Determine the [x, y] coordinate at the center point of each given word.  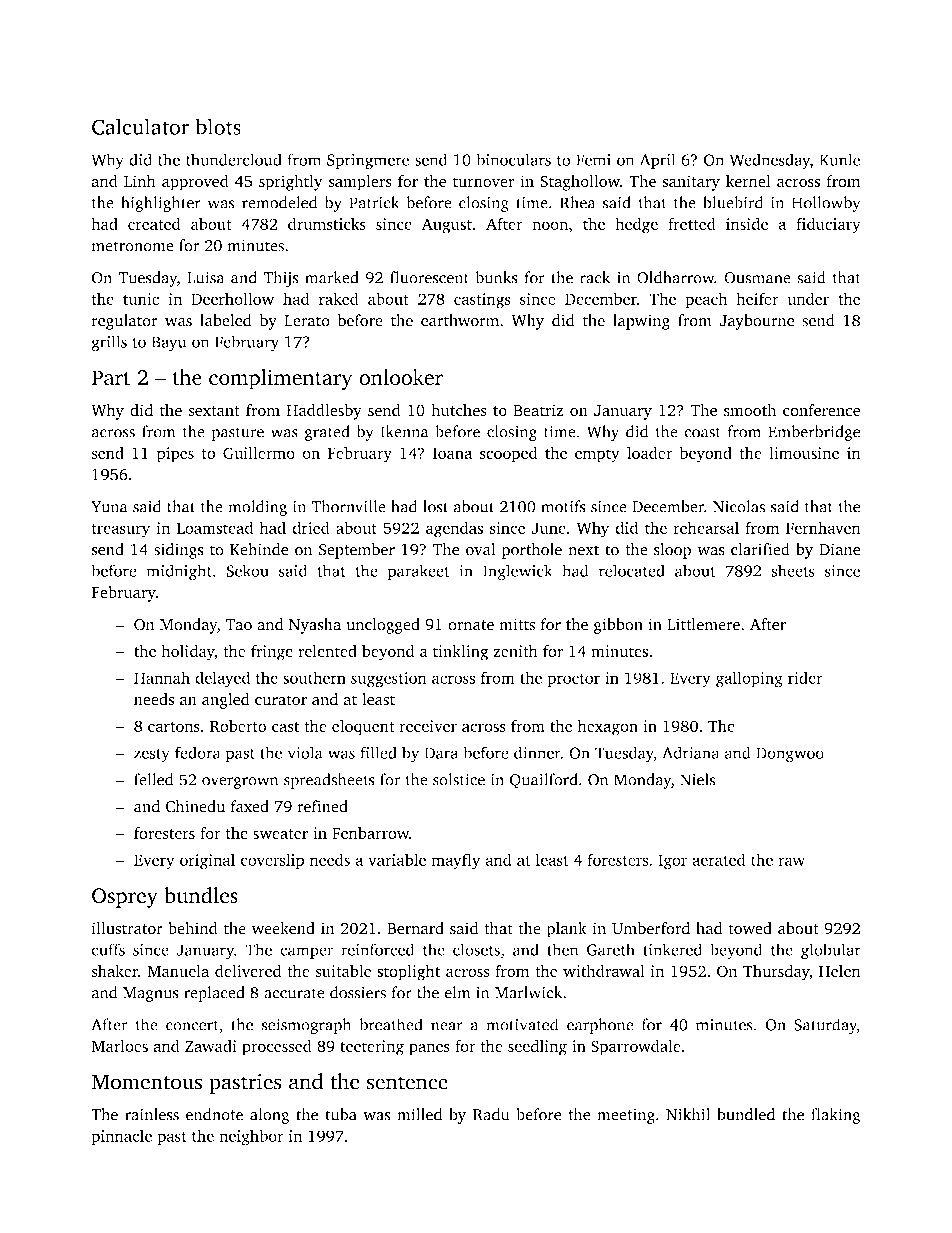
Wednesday [770, 161]
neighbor [251, 1137]
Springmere [368, 162]
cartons [174, 727]
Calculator [140, 126]
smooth [750, 410]
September [357, 551]
